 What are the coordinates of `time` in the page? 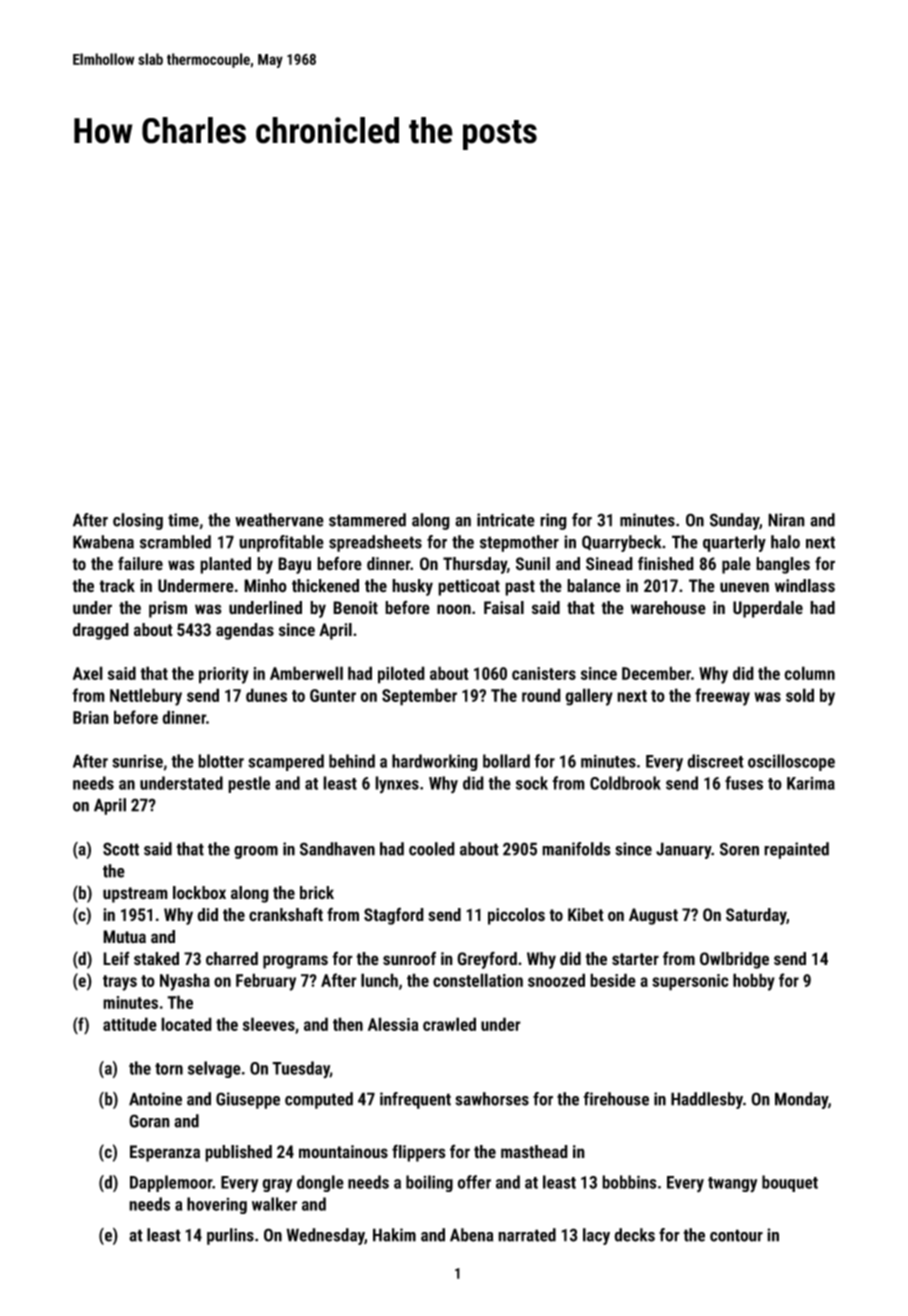 It's located at (183, 520).
